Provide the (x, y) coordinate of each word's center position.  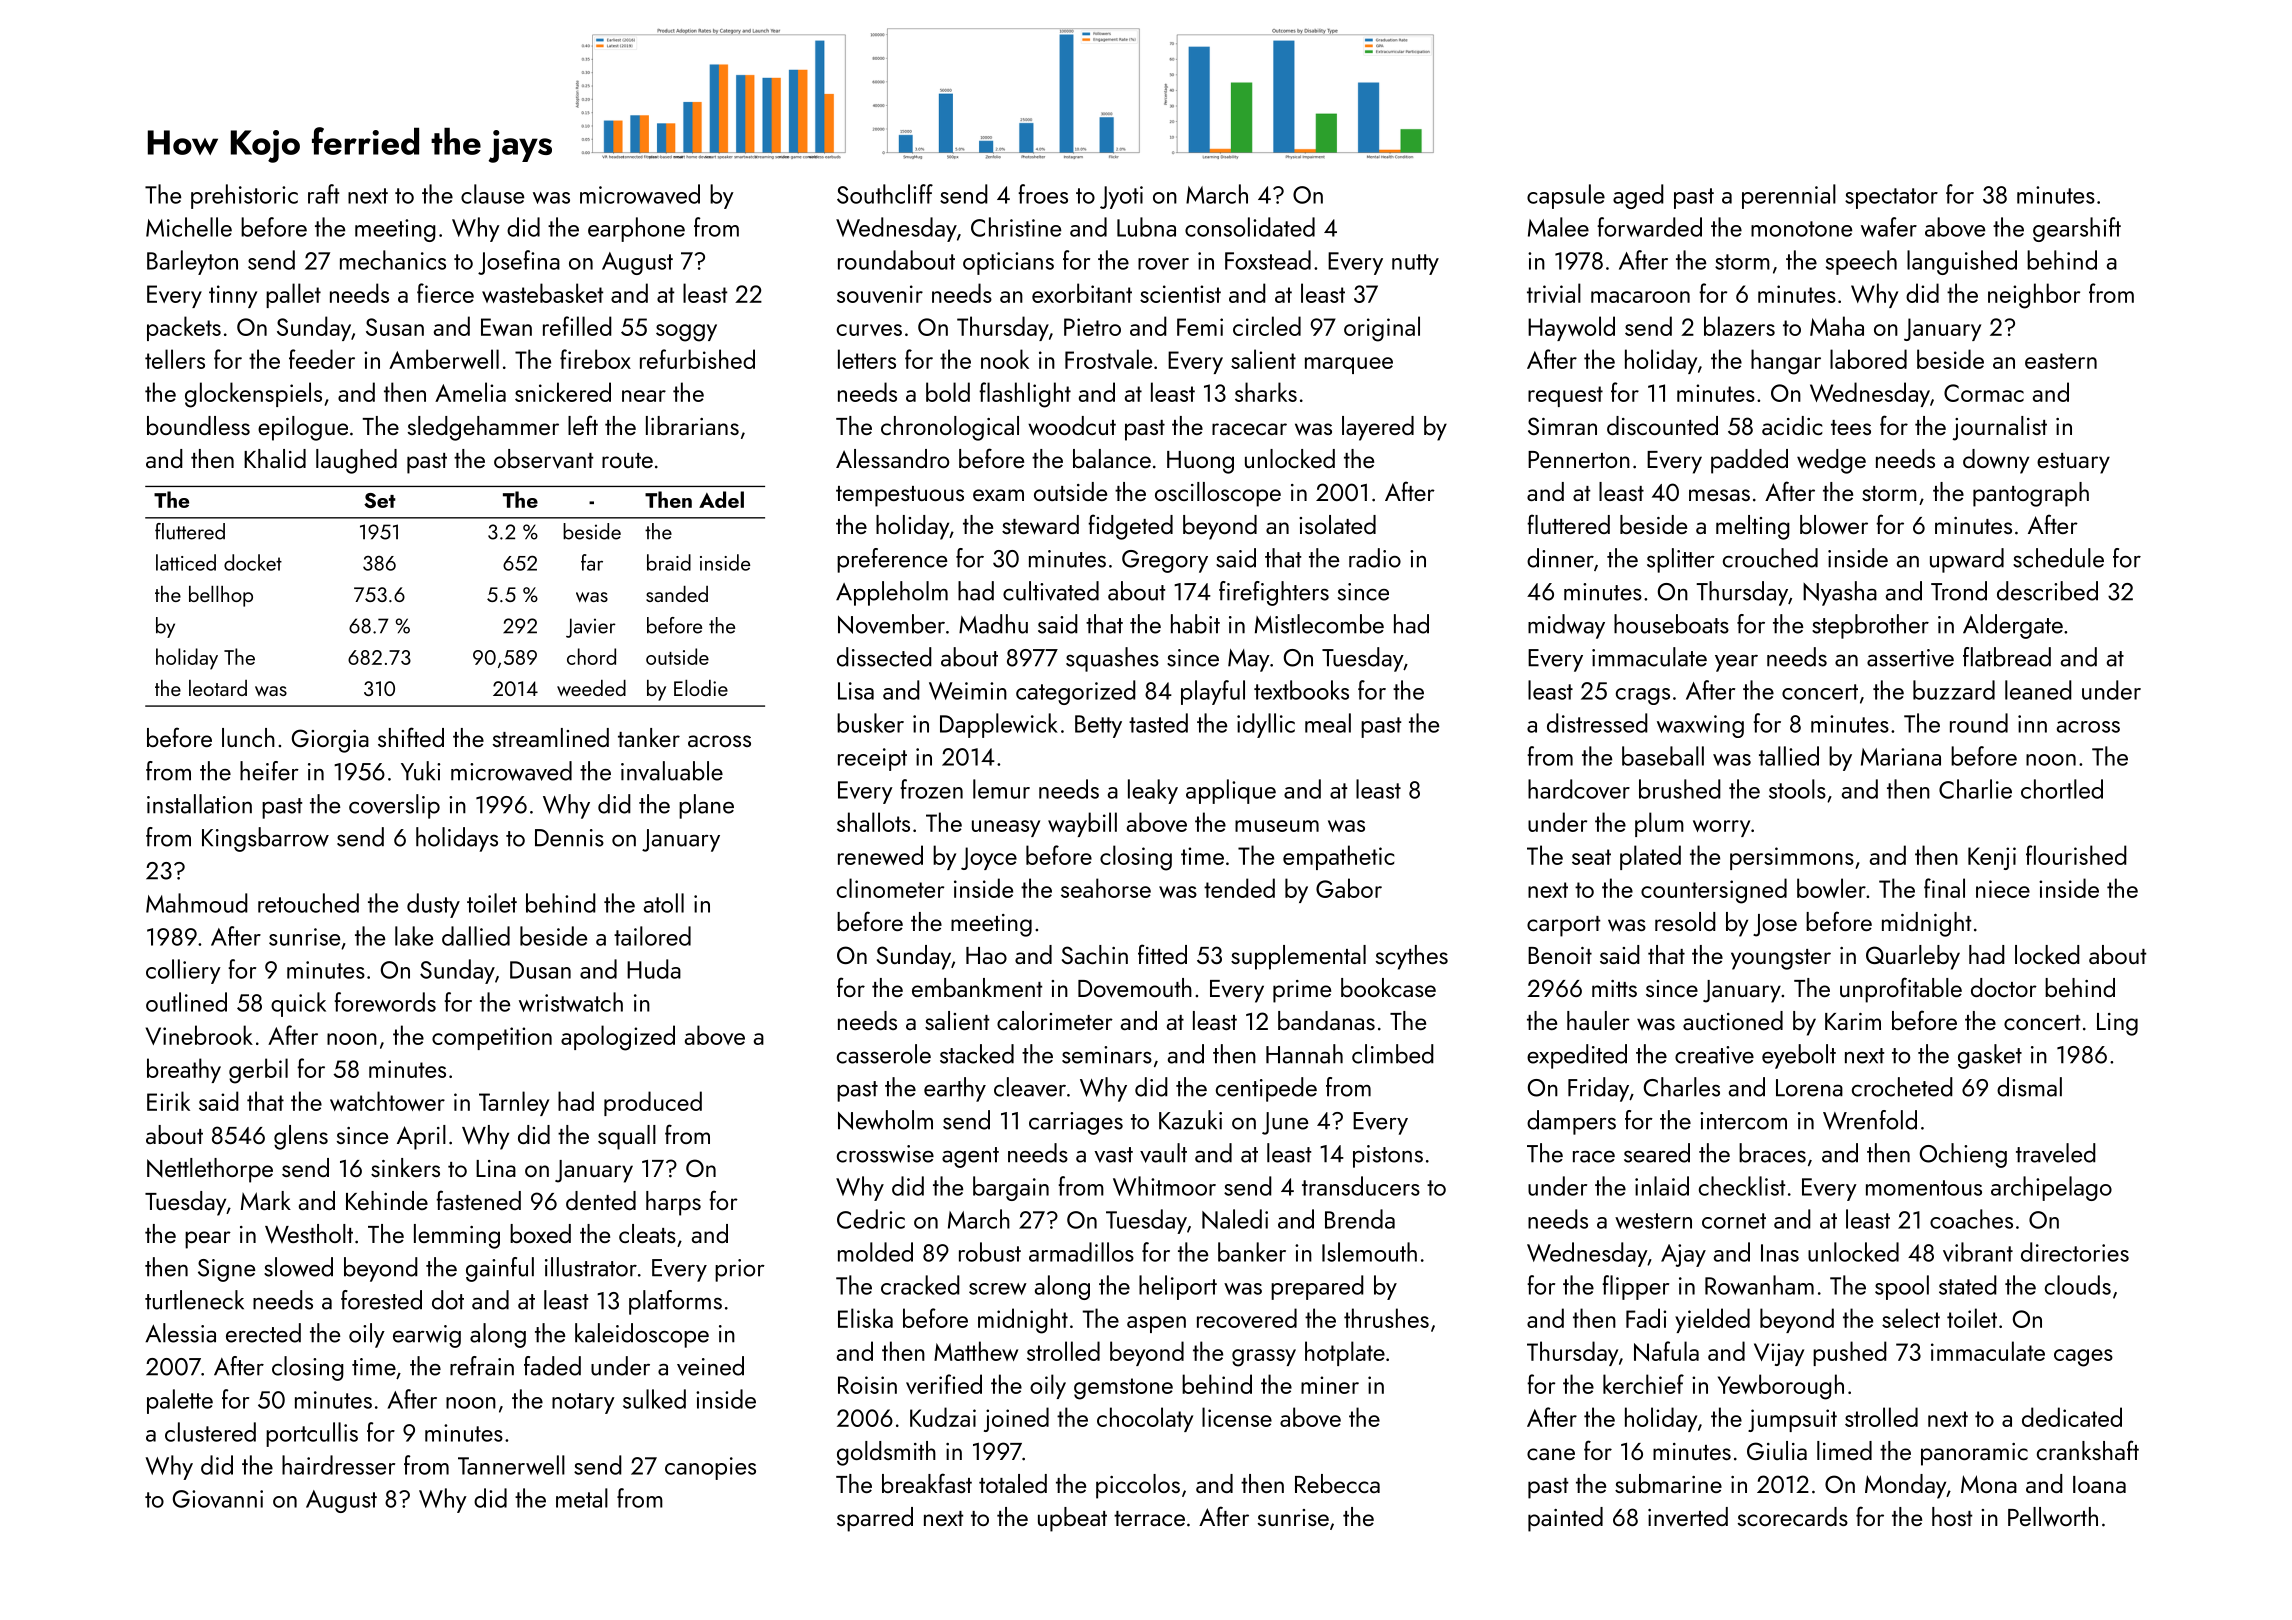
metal (582, 1498)
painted (1565, 1519)
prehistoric (244, 196)
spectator (1891, 198)
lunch (248, 737)
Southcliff (885, 194)
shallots (873, 822)
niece (2003, 889)
